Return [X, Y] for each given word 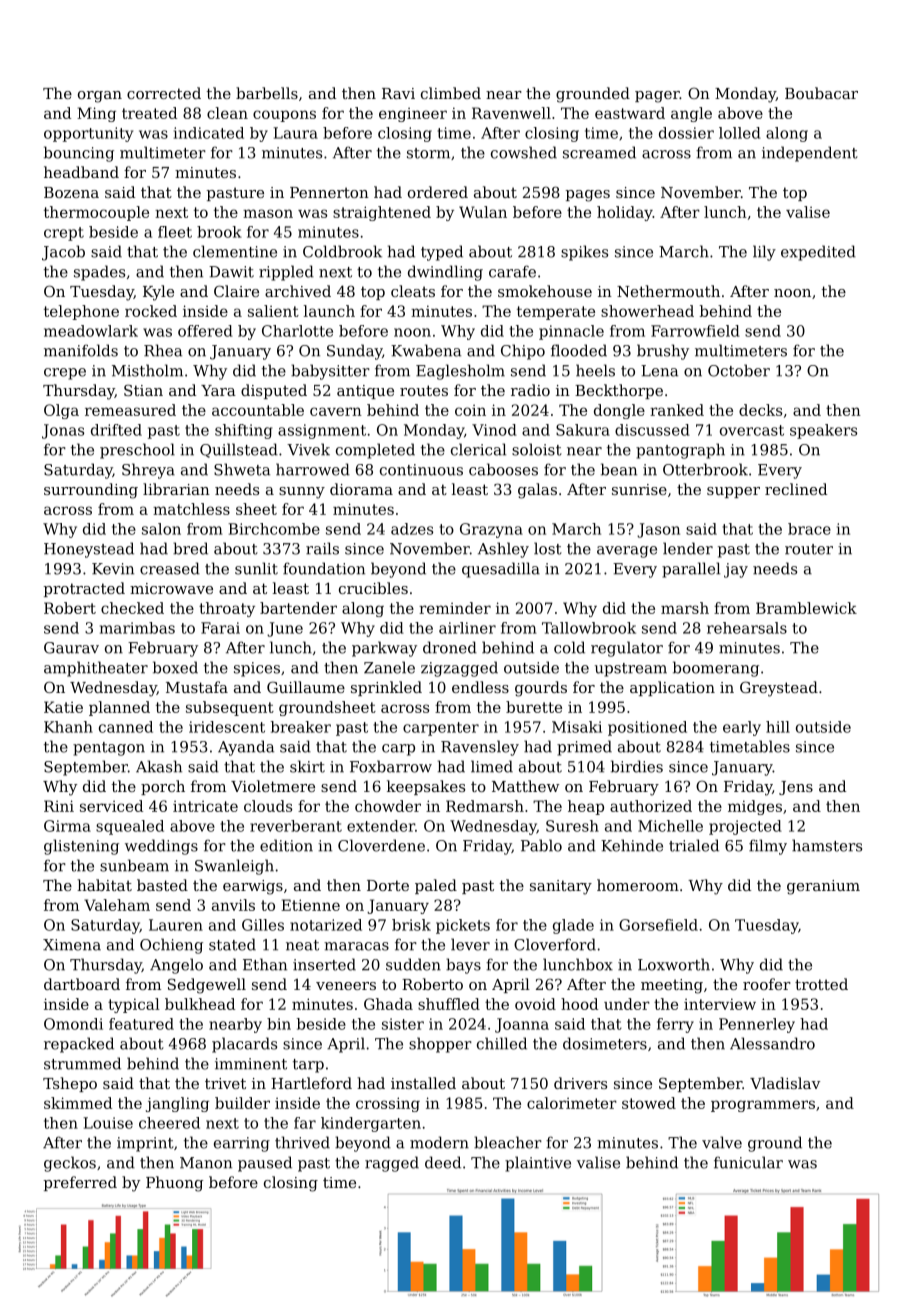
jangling [177, 1104]
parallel [691, 570]
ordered [438, 192]
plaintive [538, 1164]
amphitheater [96, 669]
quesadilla [501, 570]
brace [809, 529]
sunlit [256, 568]
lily [764, 253]
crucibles [373, 588]
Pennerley [757, 1025]
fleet [175, 232]
